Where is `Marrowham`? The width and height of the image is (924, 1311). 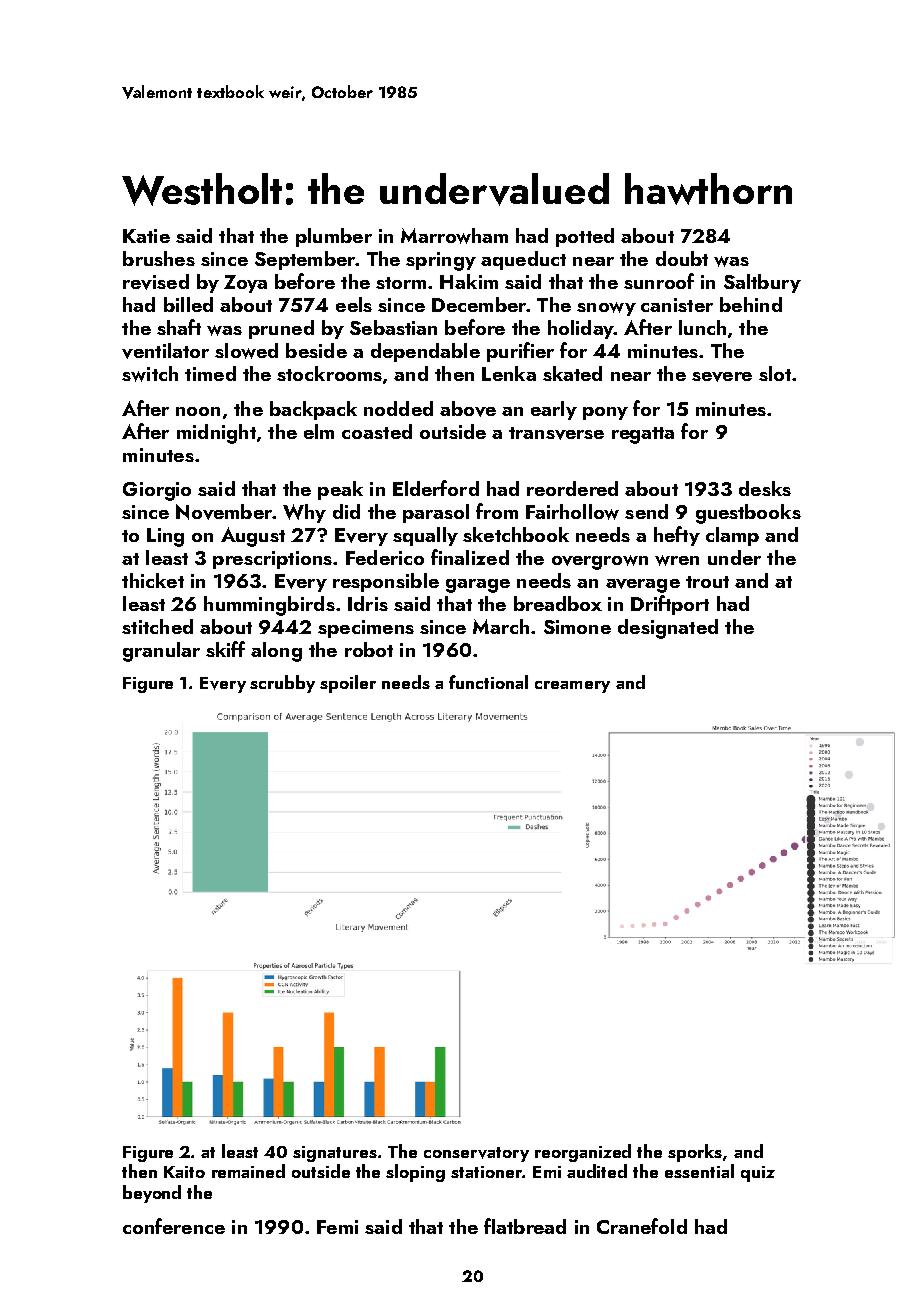
Marrowham is located at coordinates (454, 236).
